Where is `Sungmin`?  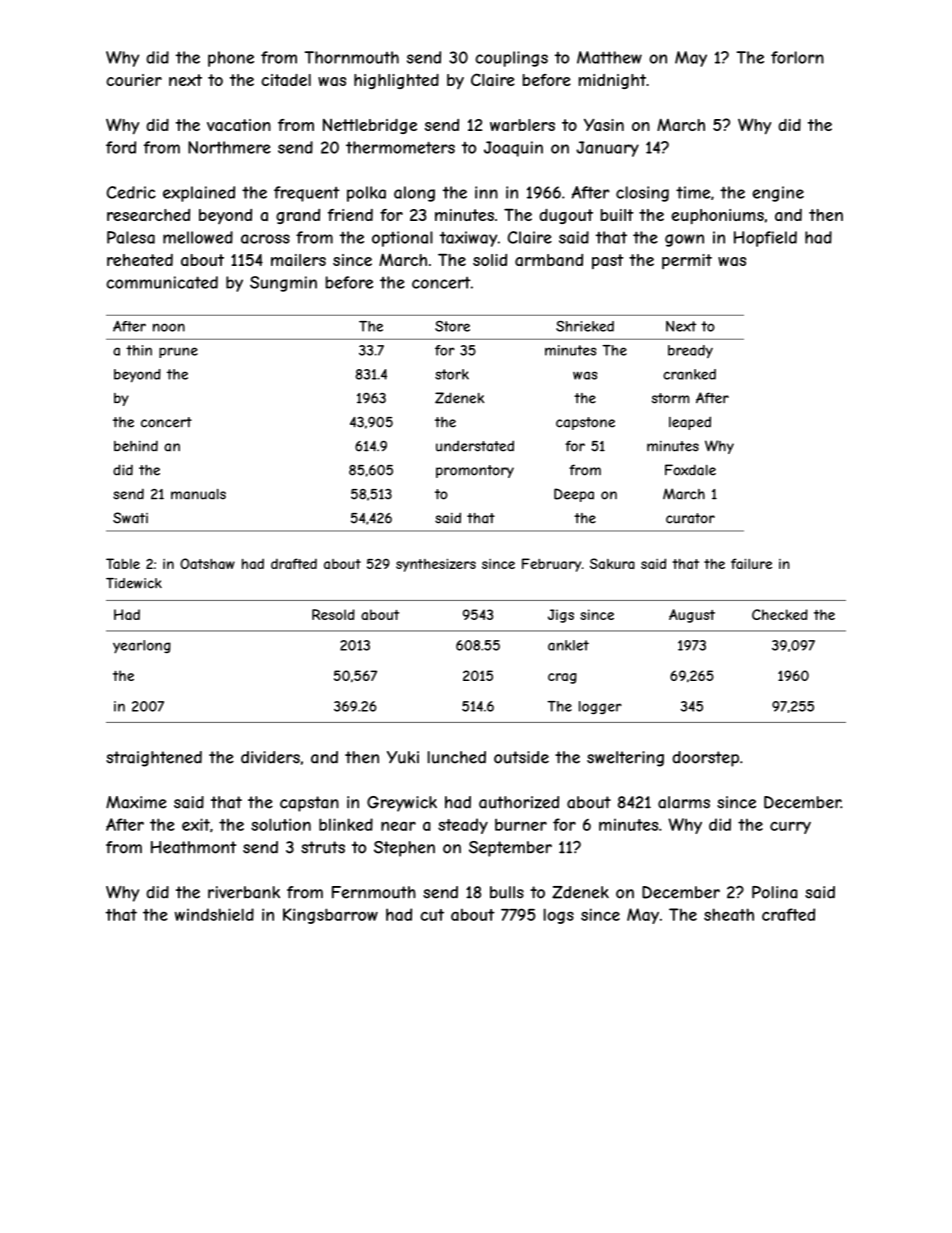
Sungmin is located at coordinates (283, 284).
